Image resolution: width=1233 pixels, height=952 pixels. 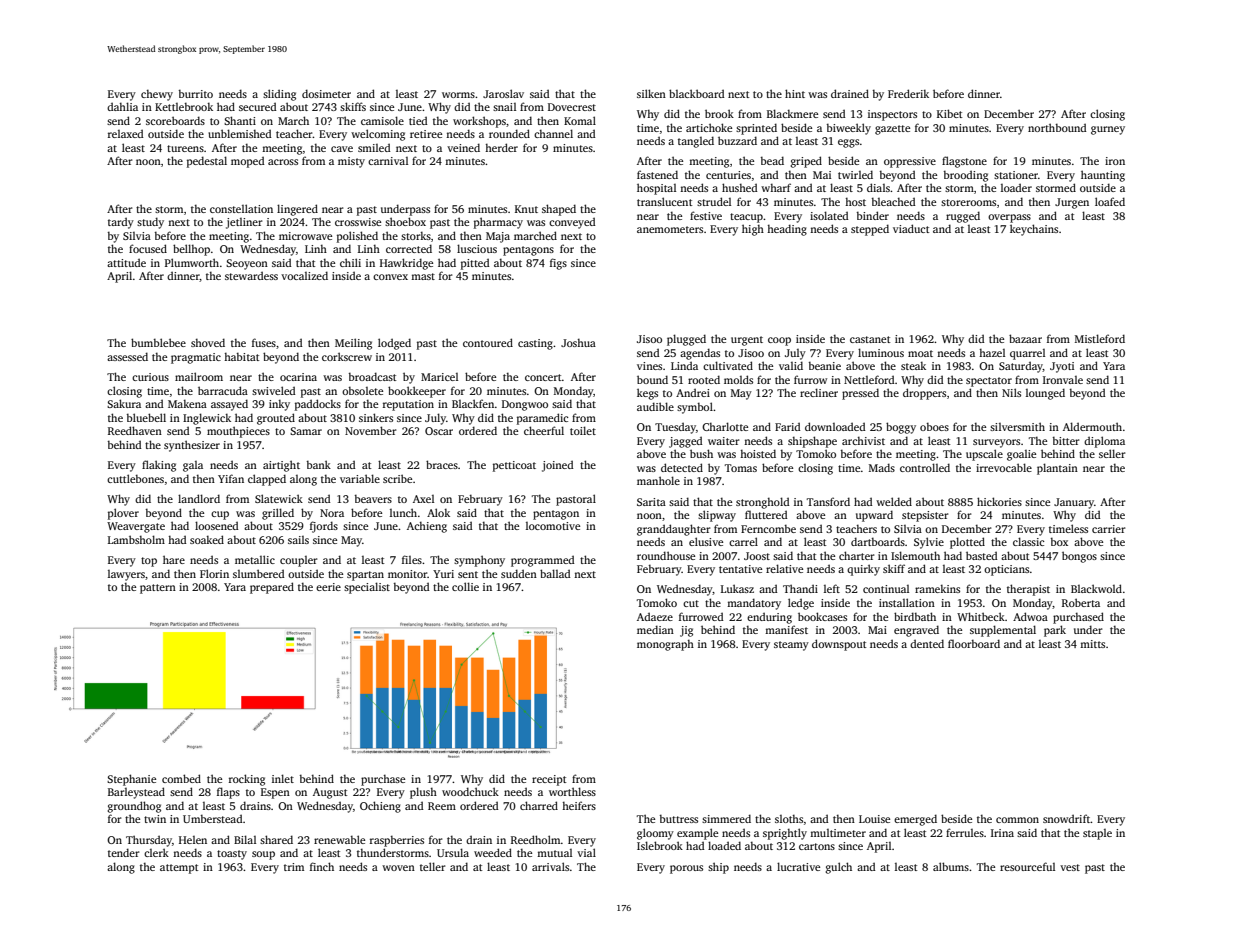 I want to click on toilet, so click(x=583, y=430).
